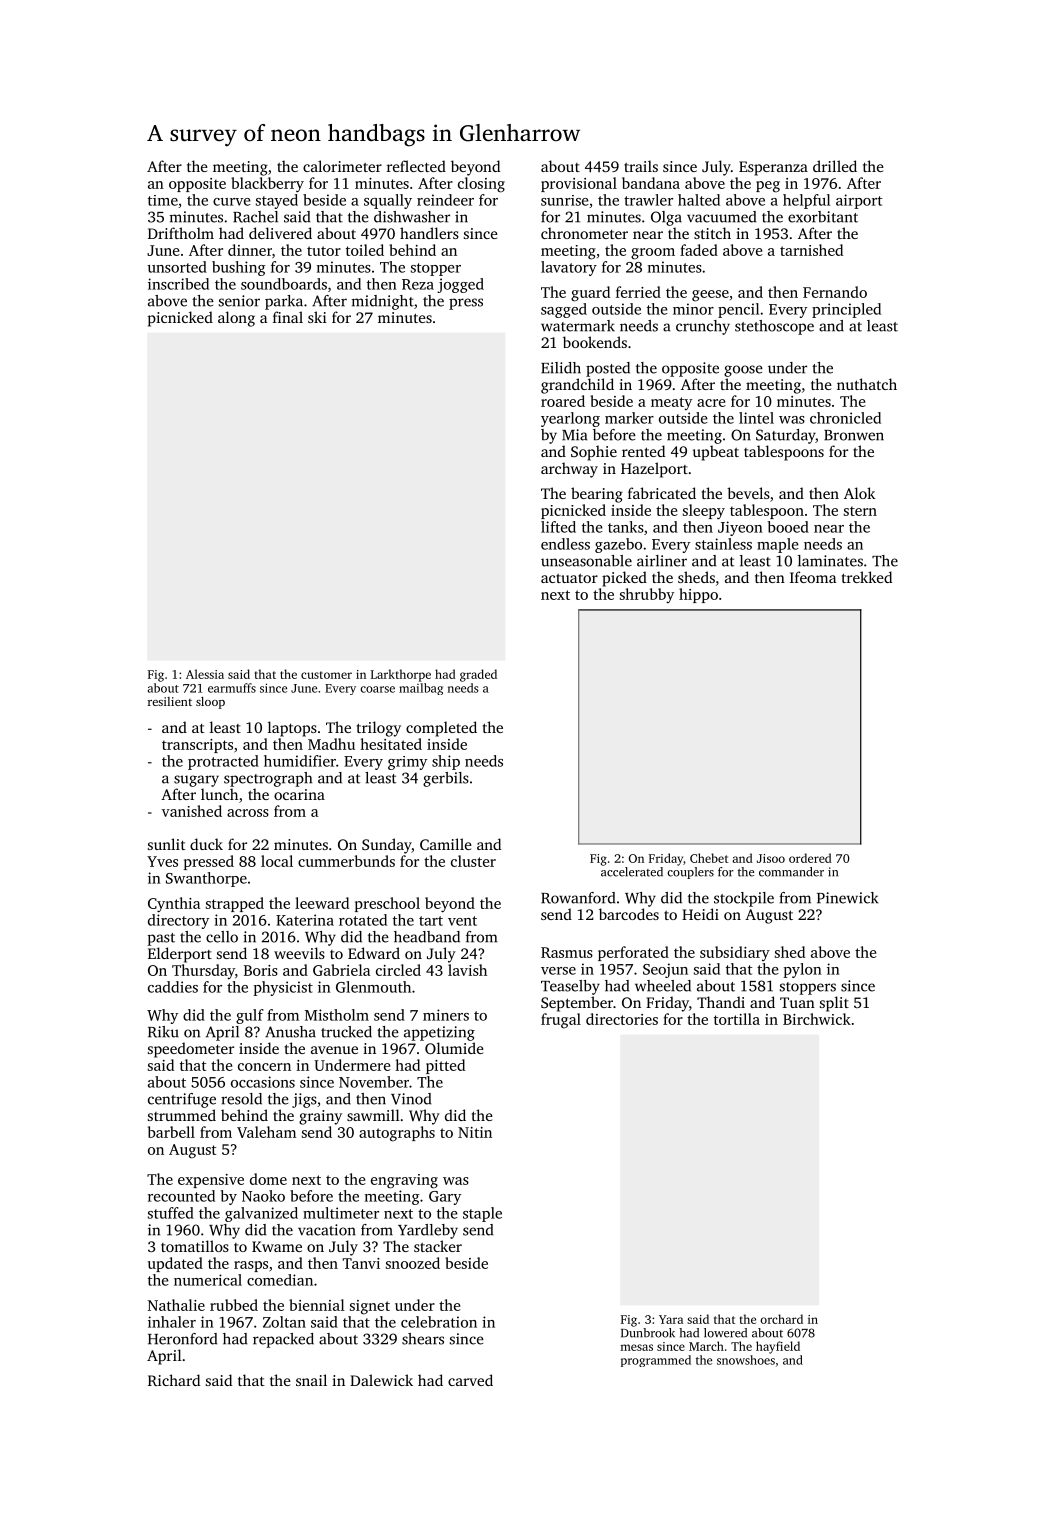 This image has height=1515, width=1046. What do you see at coordinates (721, 1002) in the image?
I see `Thandi` at bounding box center [721, 1002].
